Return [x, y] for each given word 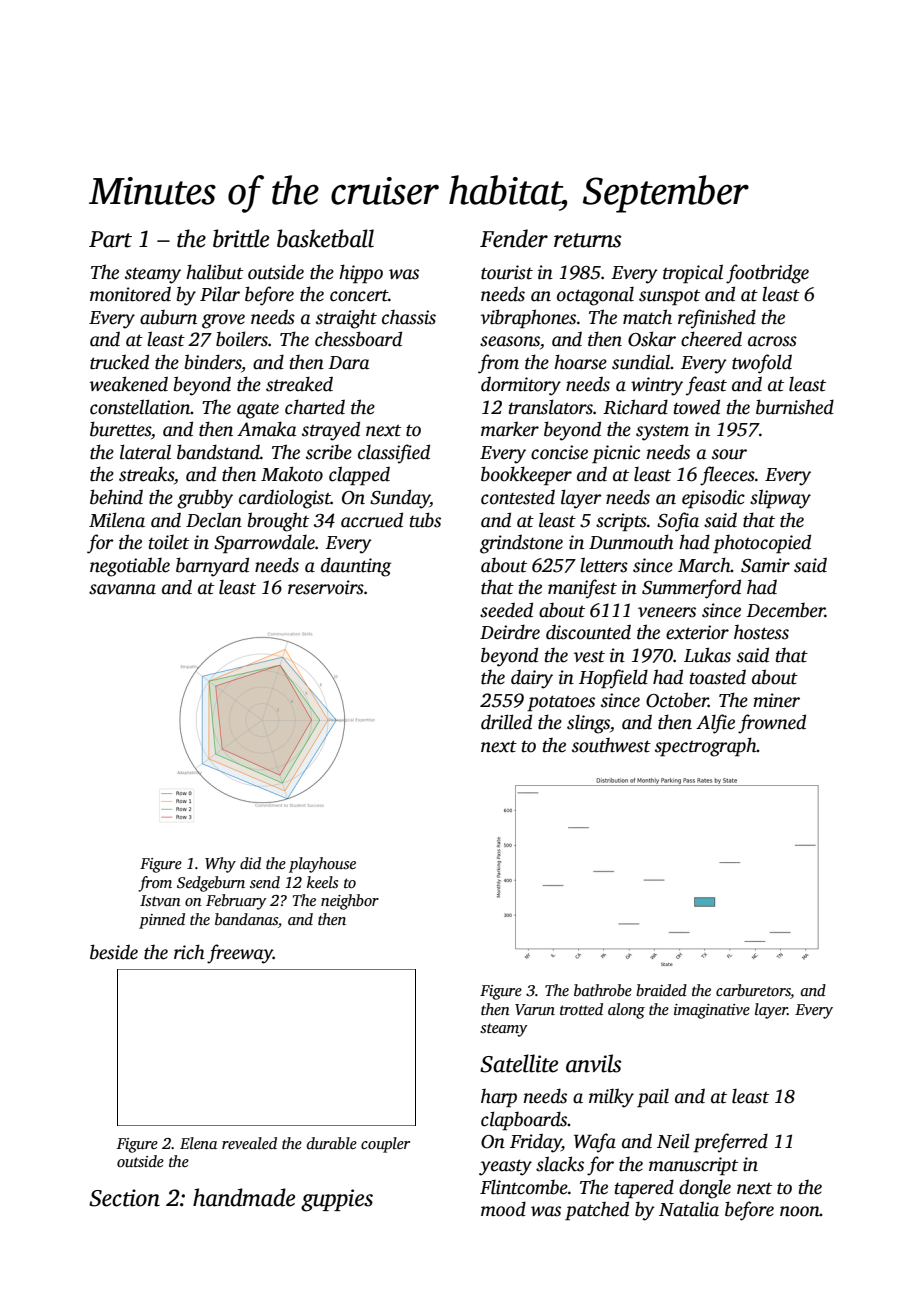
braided [661, 990]
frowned [772, 724]
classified [394, 454]
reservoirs [326, 587]
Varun [535, 1009]
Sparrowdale [264, 544]
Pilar [220, 294]
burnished [795, 407]
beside [114, 952]
